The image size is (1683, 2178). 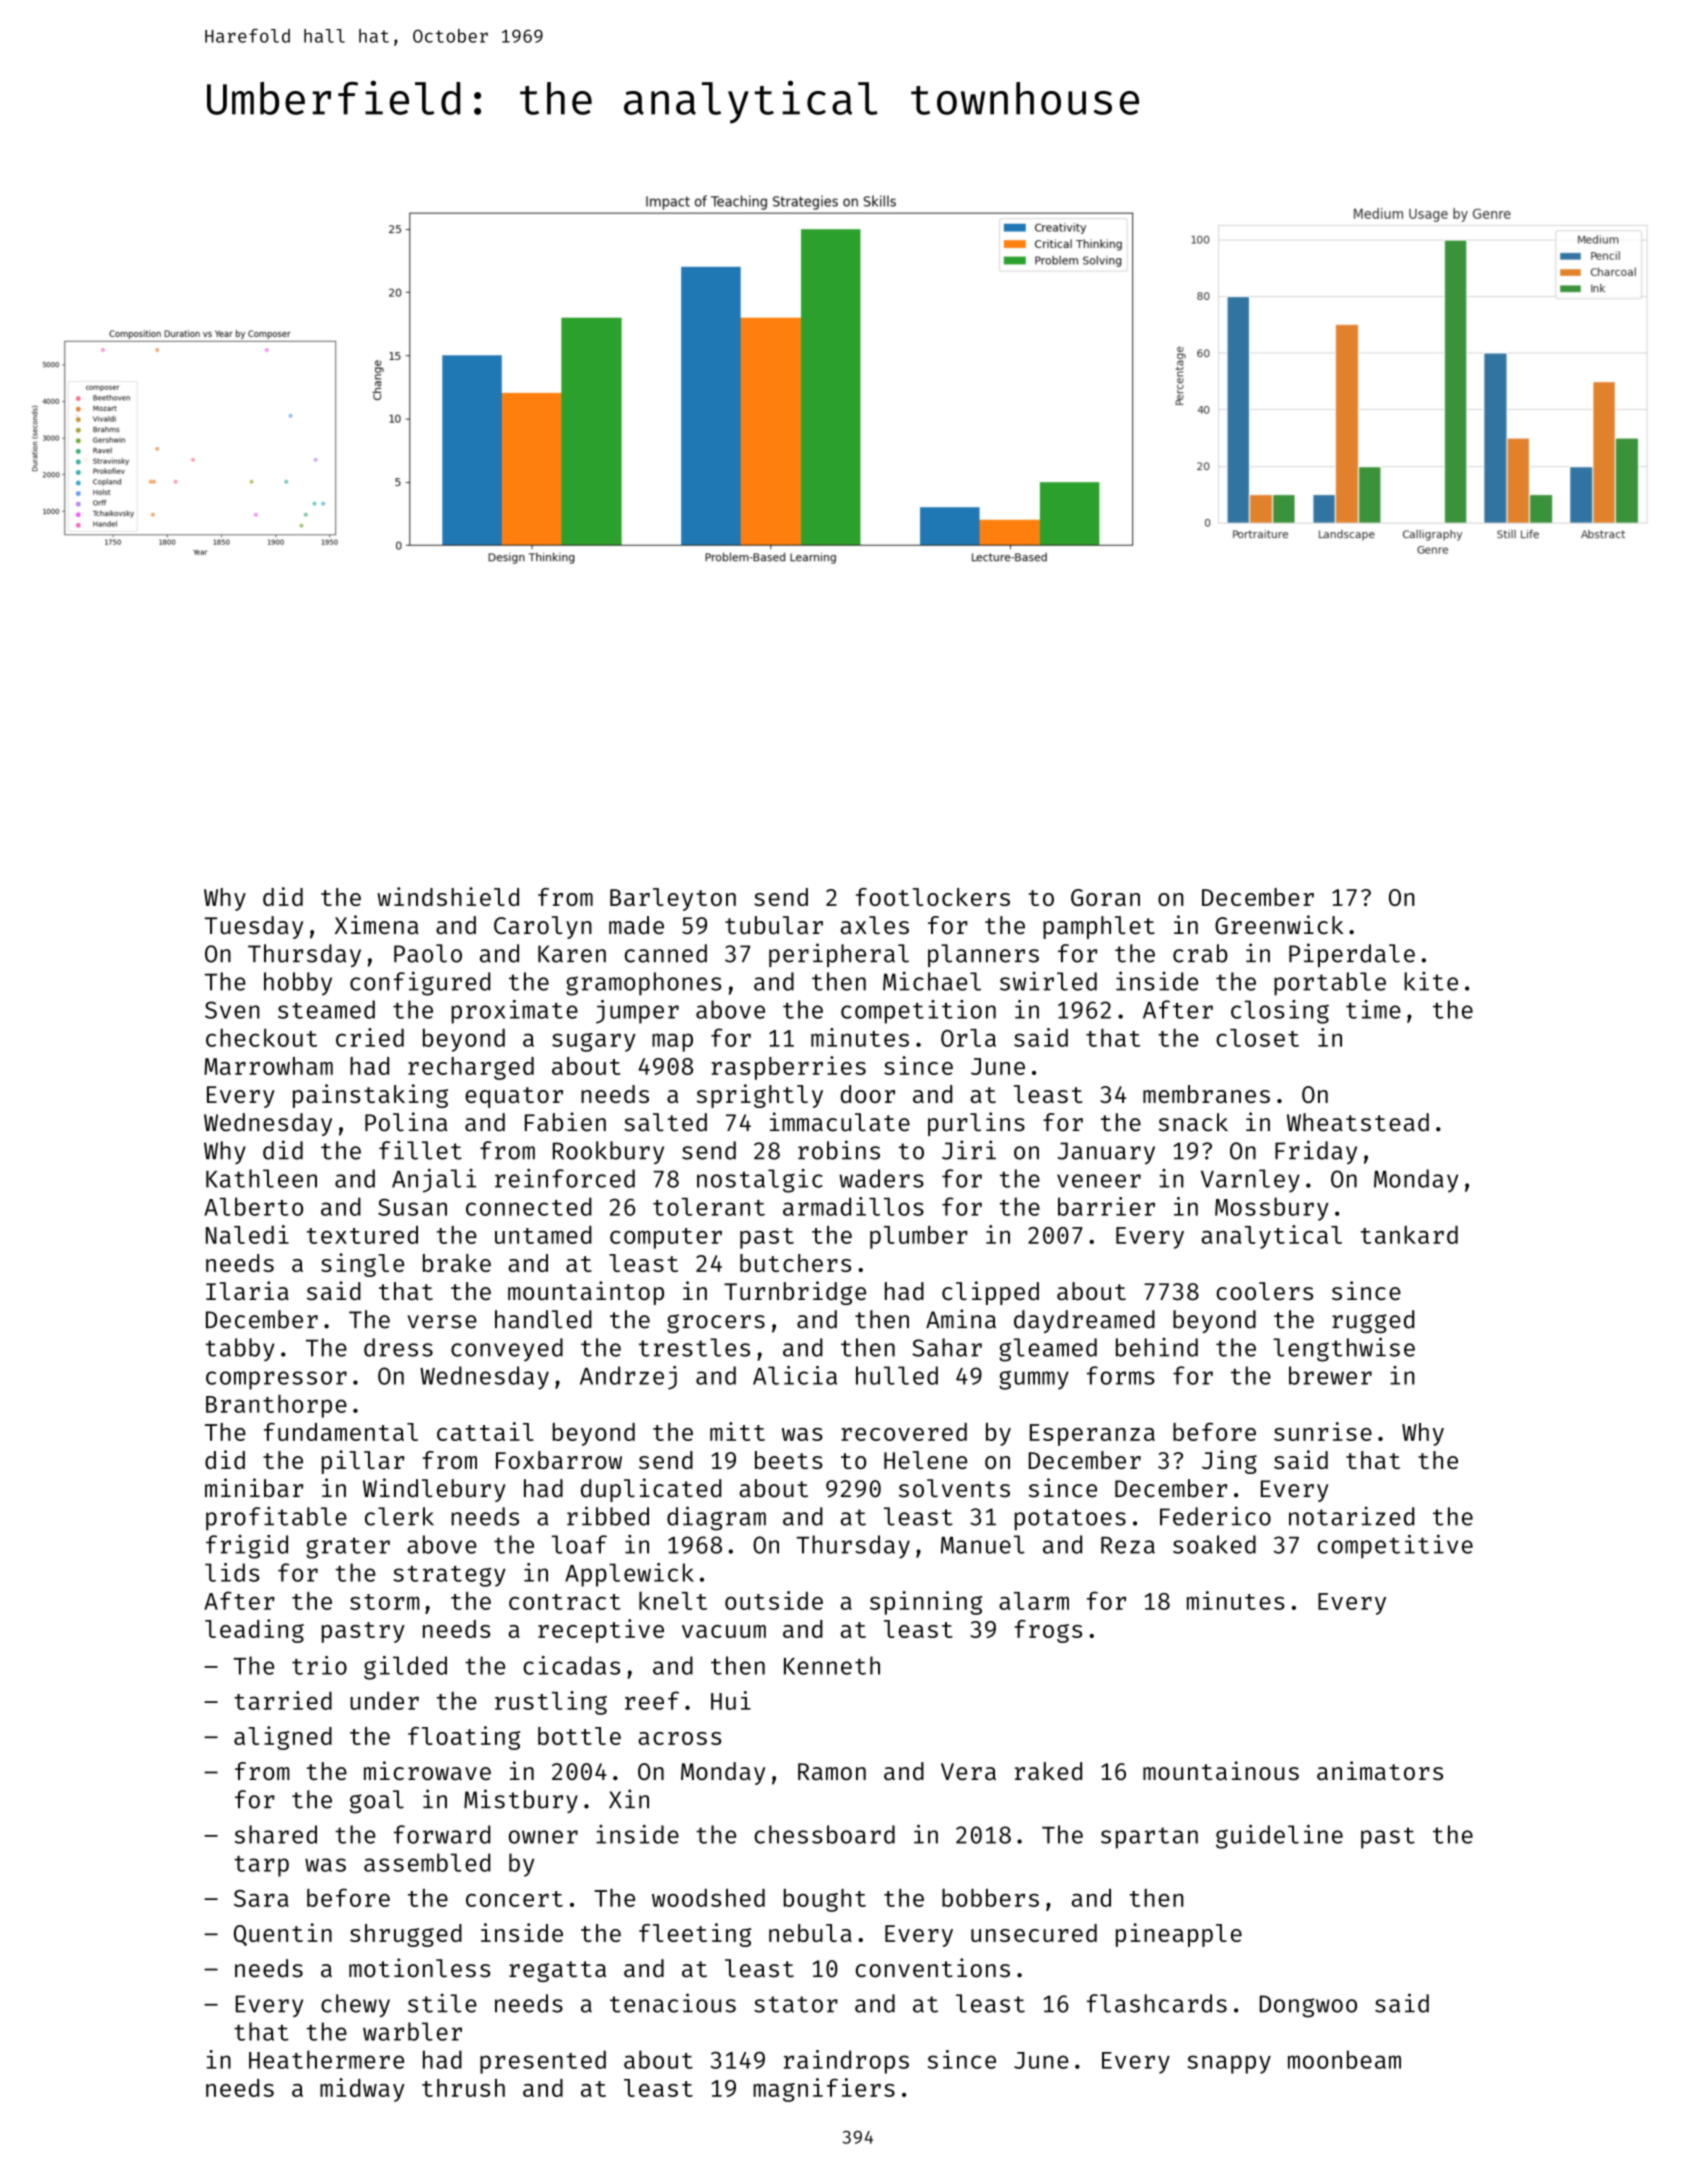 I want to click on vacuum, so click(x=724, y=1631).
